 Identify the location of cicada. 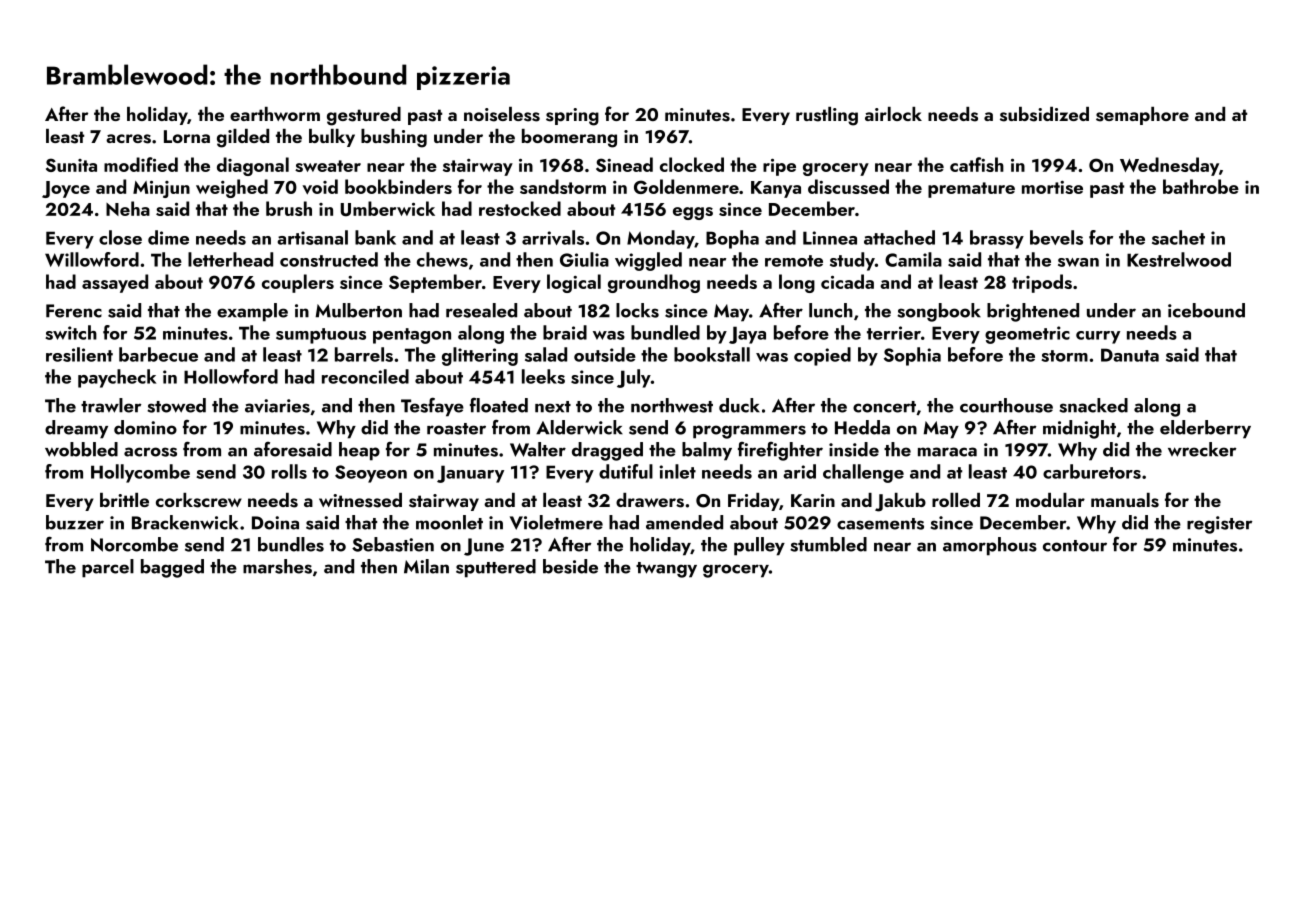
(847, 281).
